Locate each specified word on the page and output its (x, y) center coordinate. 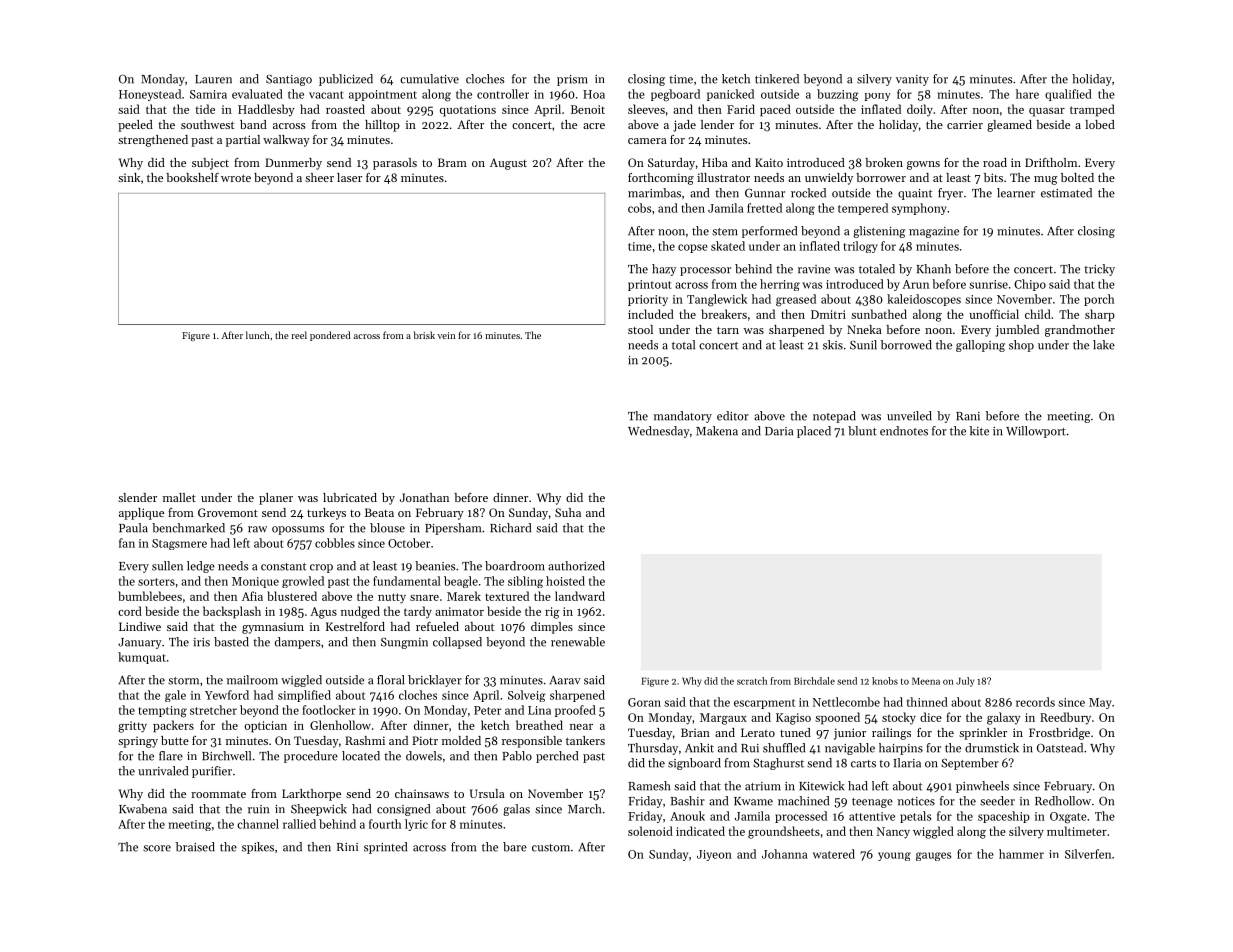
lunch (258, 335)
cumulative (429, 79)
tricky (1099, 270)
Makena (717, 431)
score (157, 848)
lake (1104, 345)
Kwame (753, 801)
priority (648, 300)
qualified (1068, 95)
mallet (179, 497)
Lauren (213, 79)
